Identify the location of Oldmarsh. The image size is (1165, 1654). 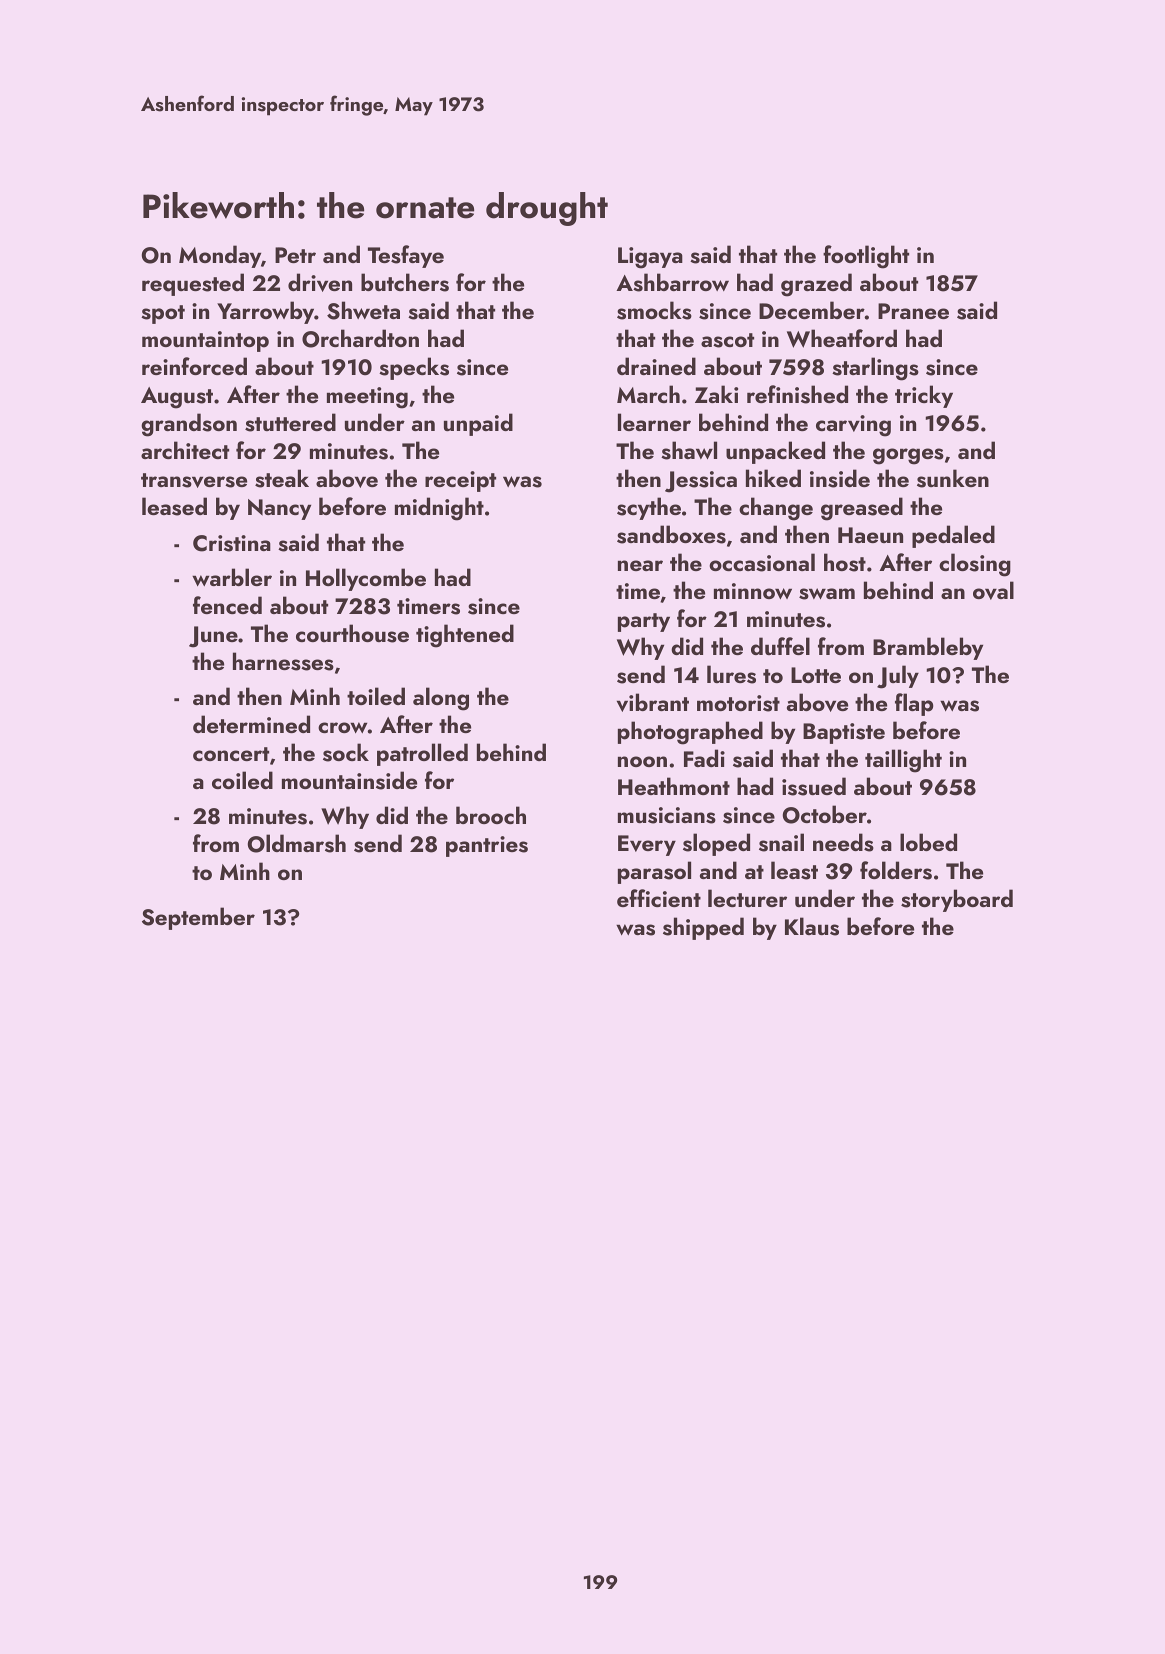
(297, 843).
